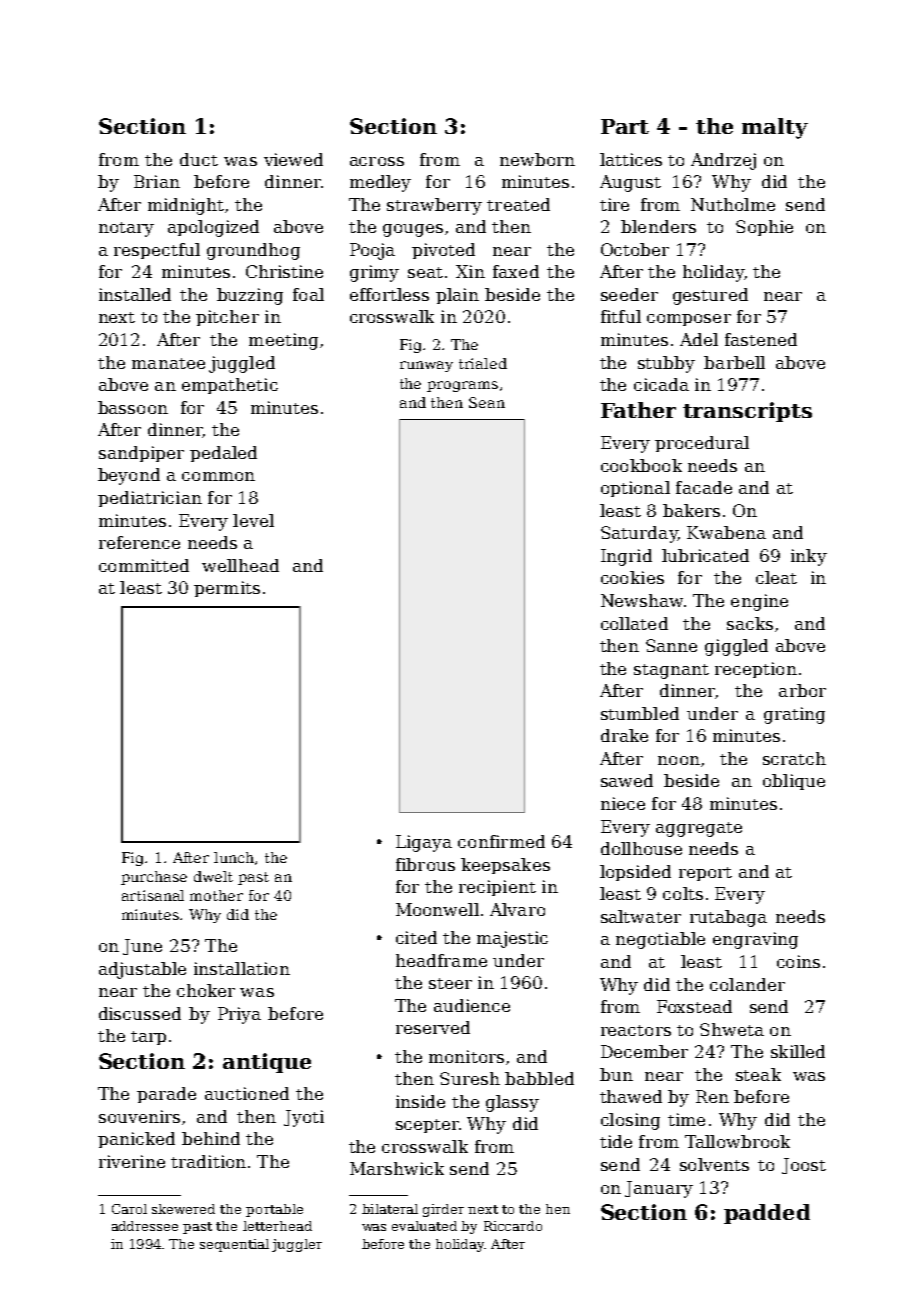  What do you see at coordinates (377, 161) in the screenshot?
I see `across` at bounding box center [377, 161].
